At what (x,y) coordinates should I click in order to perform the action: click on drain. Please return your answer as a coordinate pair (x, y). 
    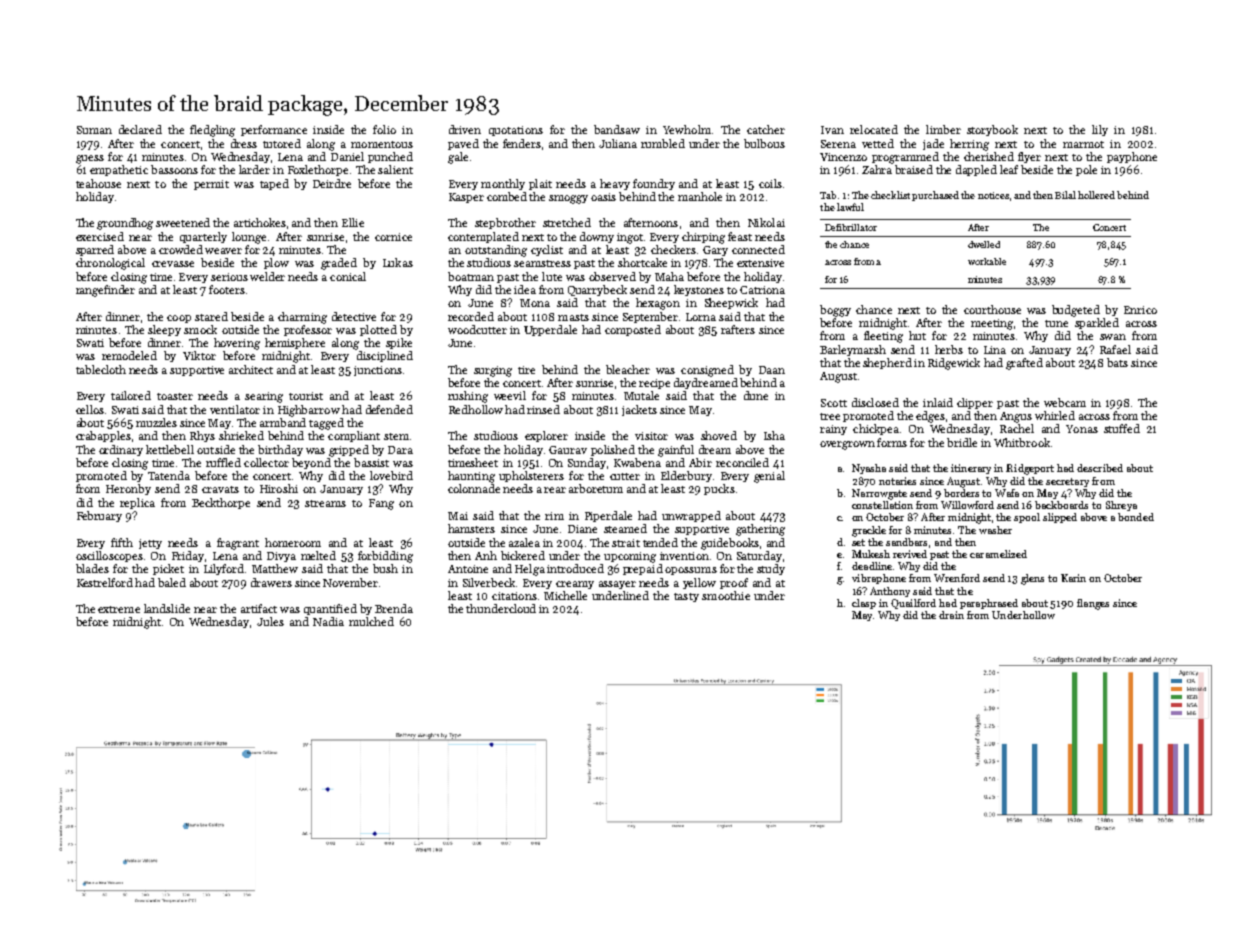
    Looking at the image, I should click on (951, 615).
